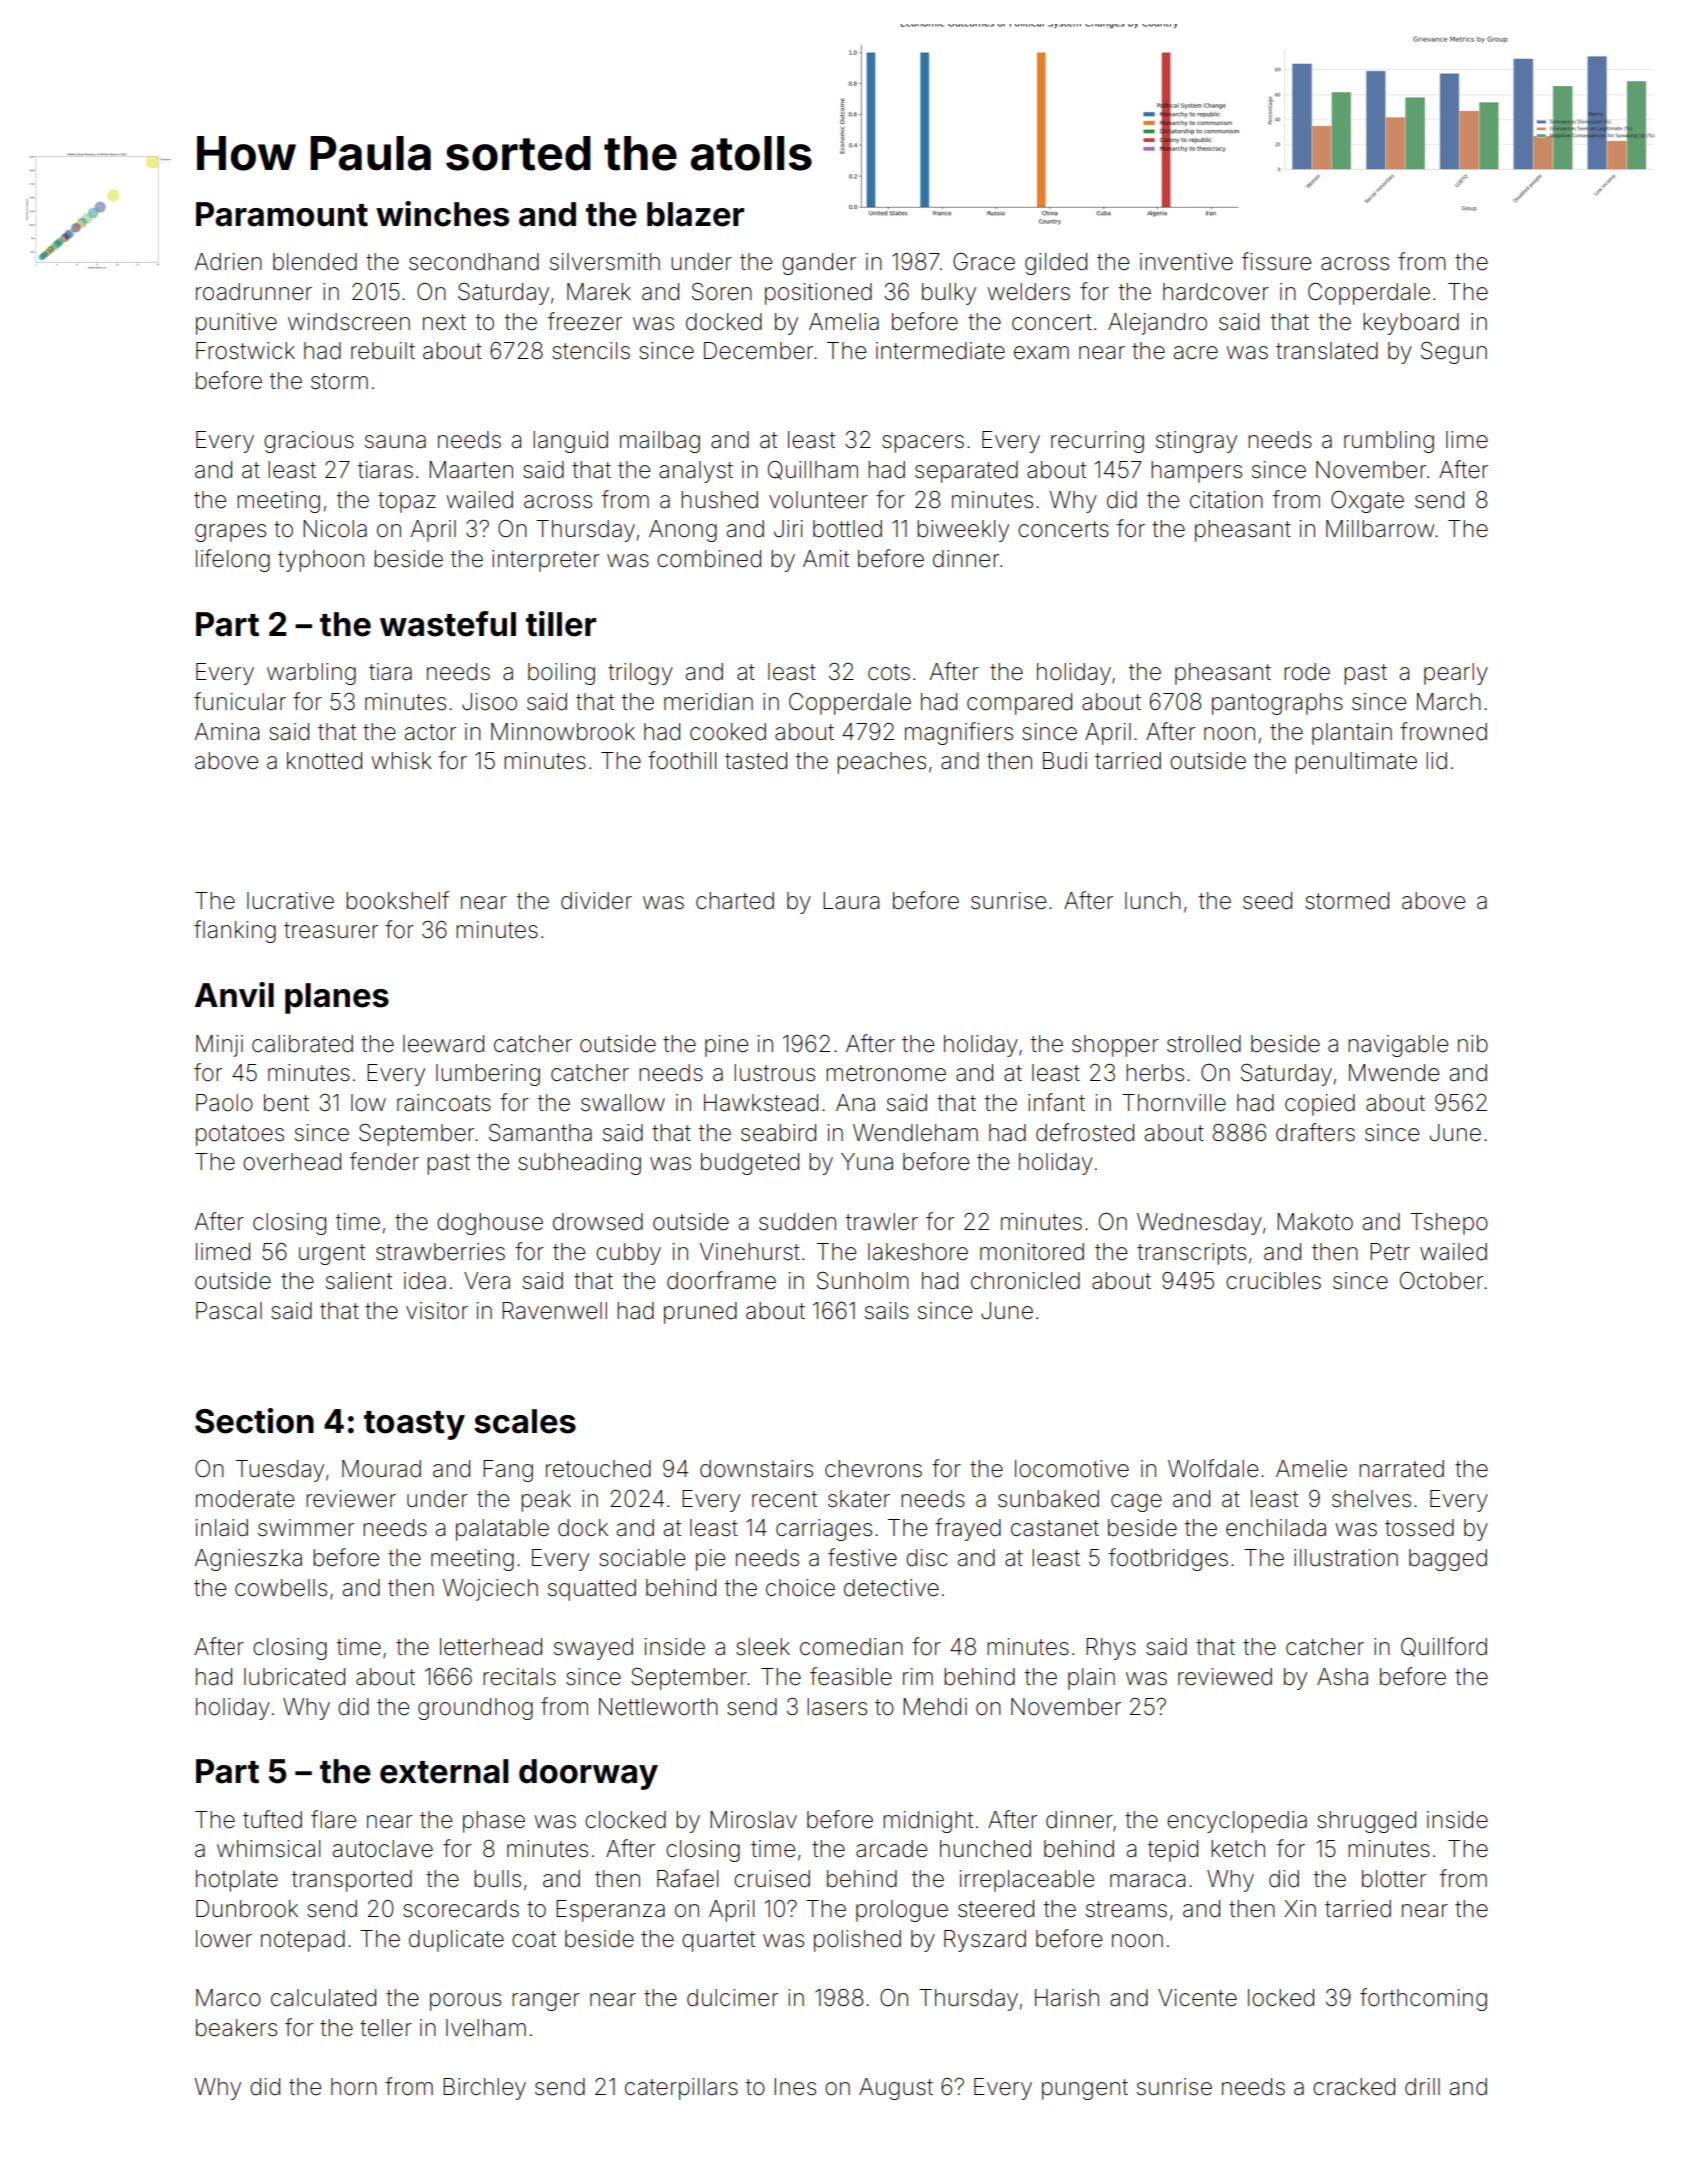  I want to click on drill, so click(1422, 2087).
